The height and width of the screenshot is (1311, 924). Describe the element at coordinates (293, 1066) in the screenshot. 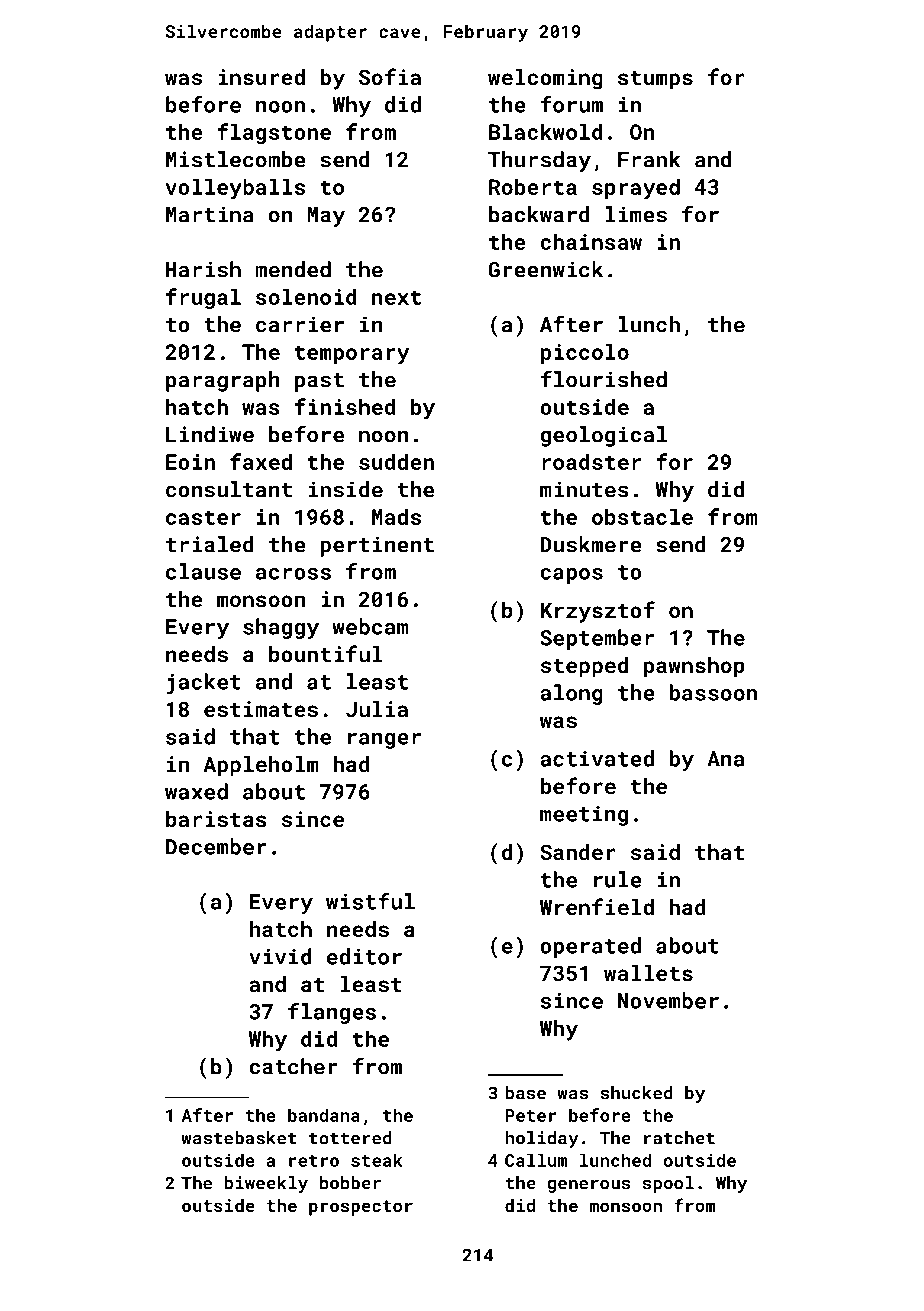

I see `catcher` at that location.
